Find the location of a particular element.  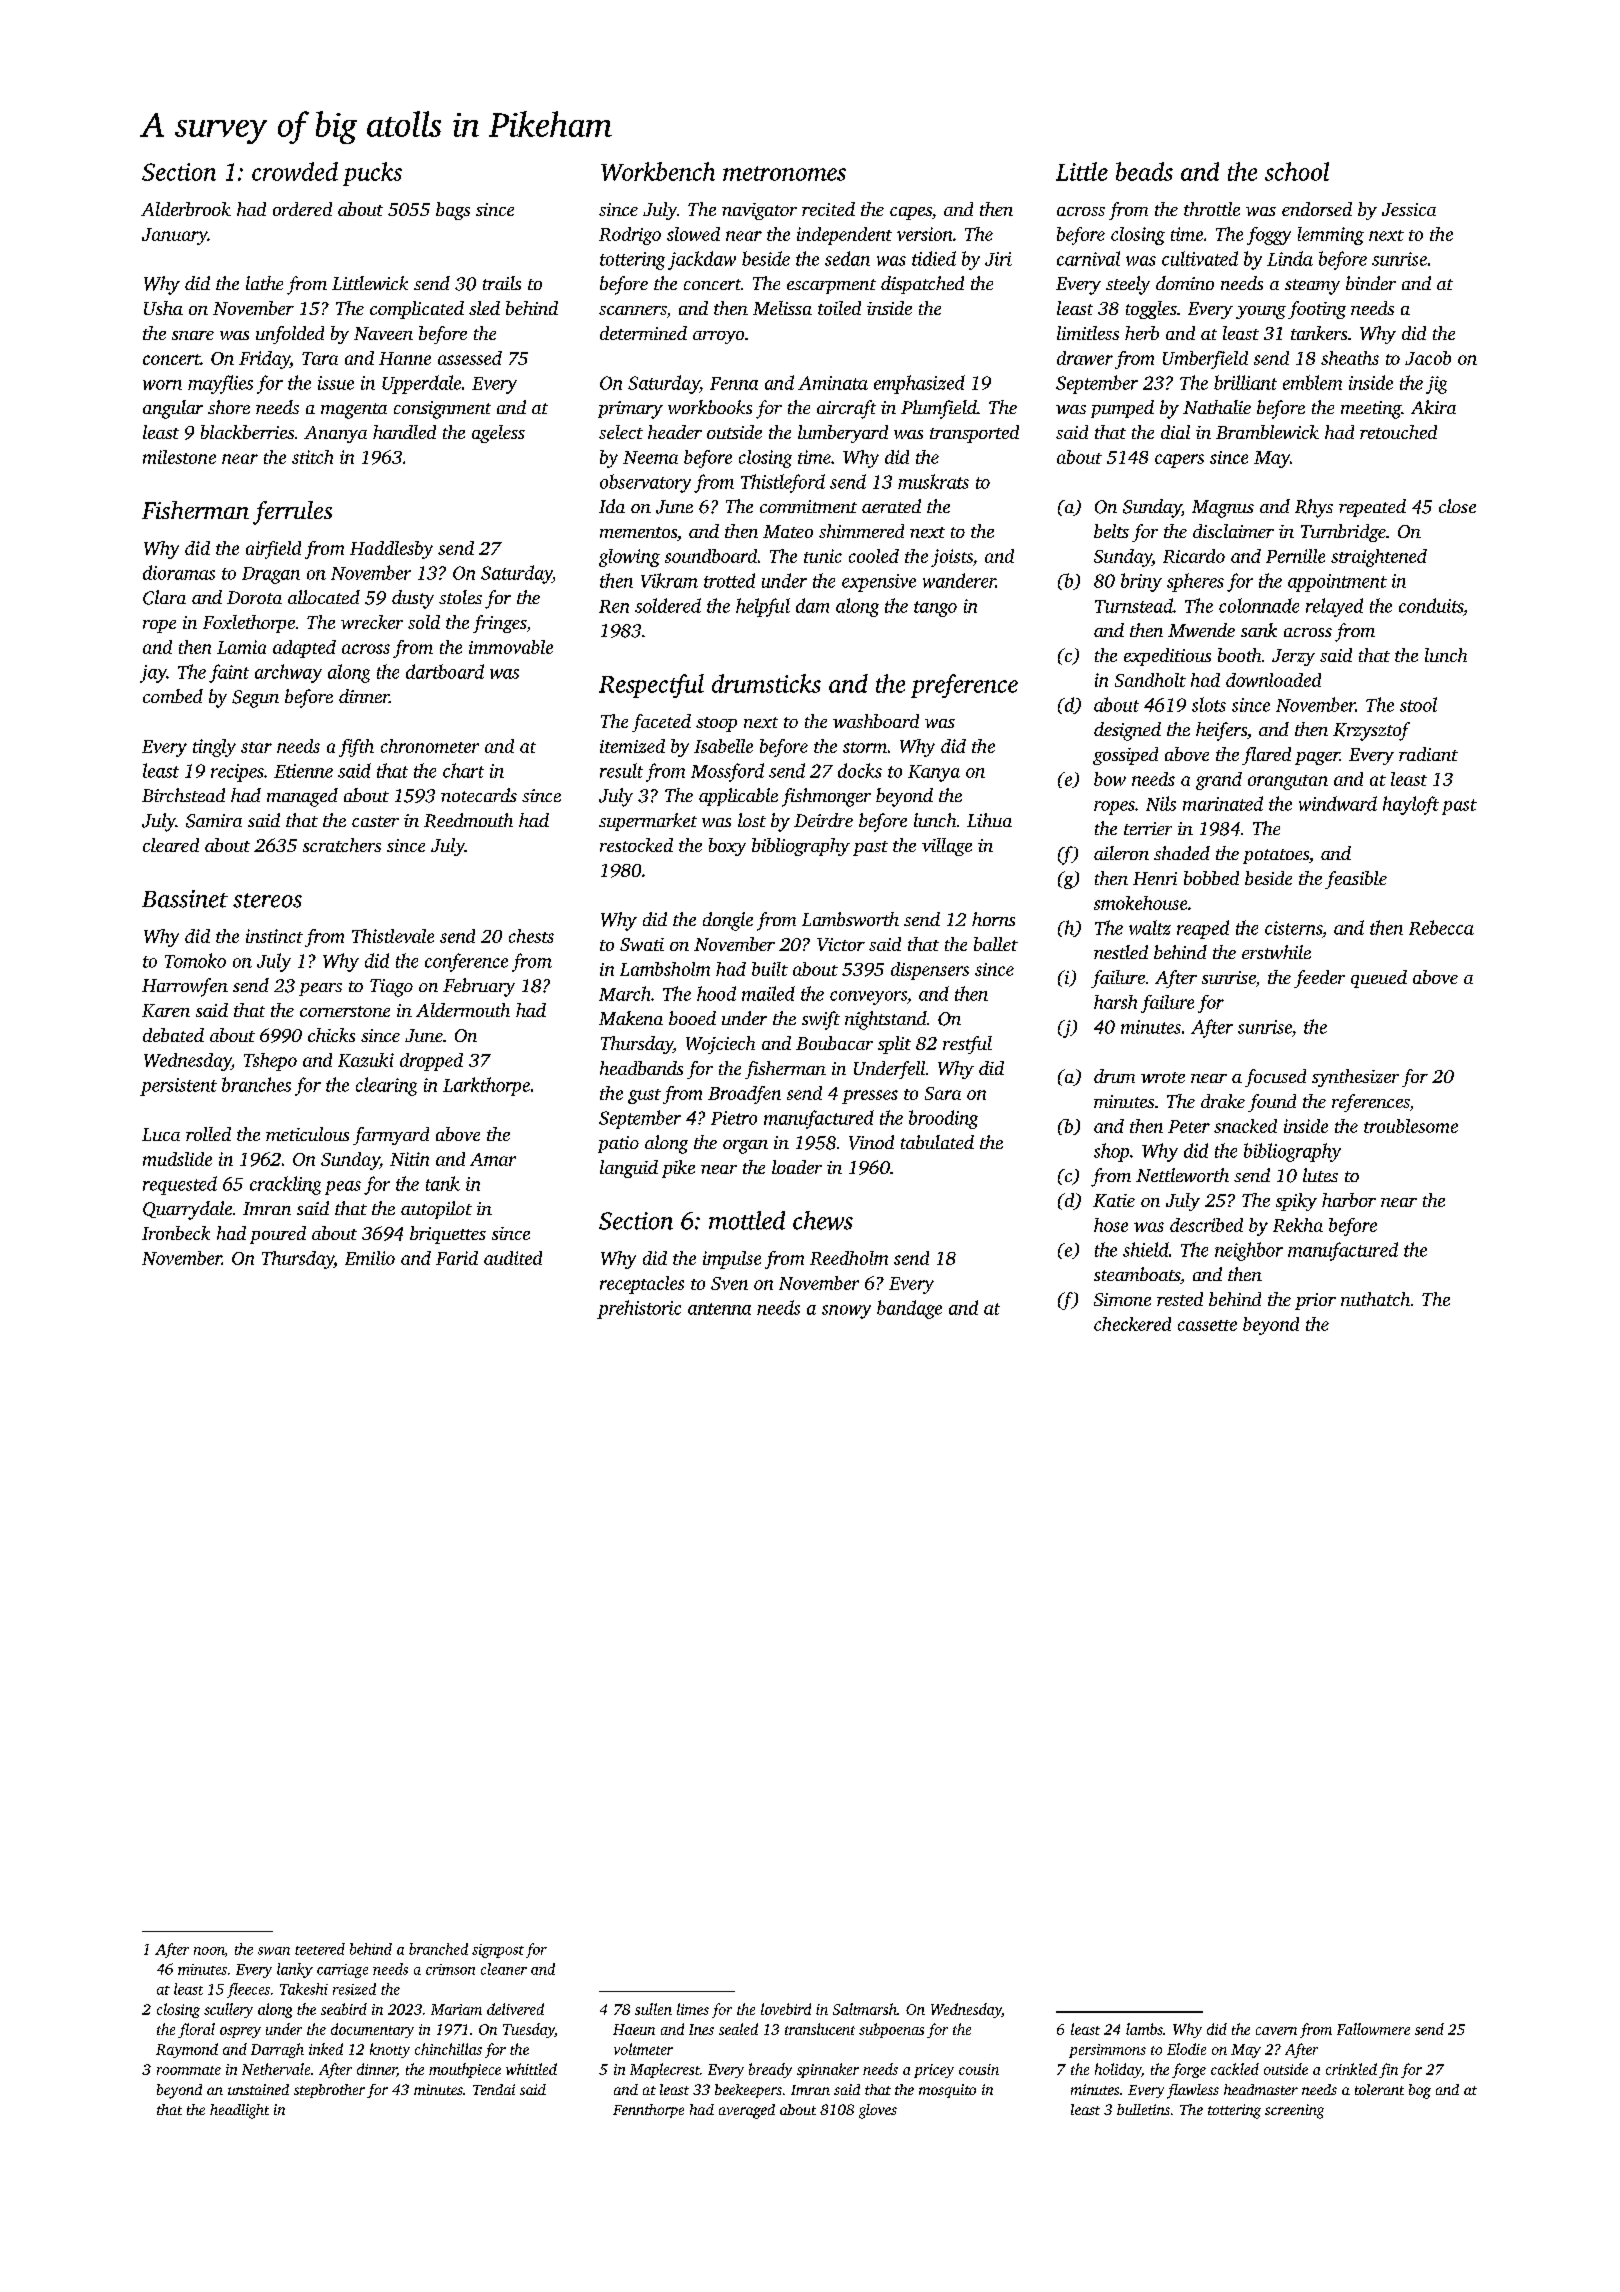

harbor is located at coordinates (1349, 1200).
